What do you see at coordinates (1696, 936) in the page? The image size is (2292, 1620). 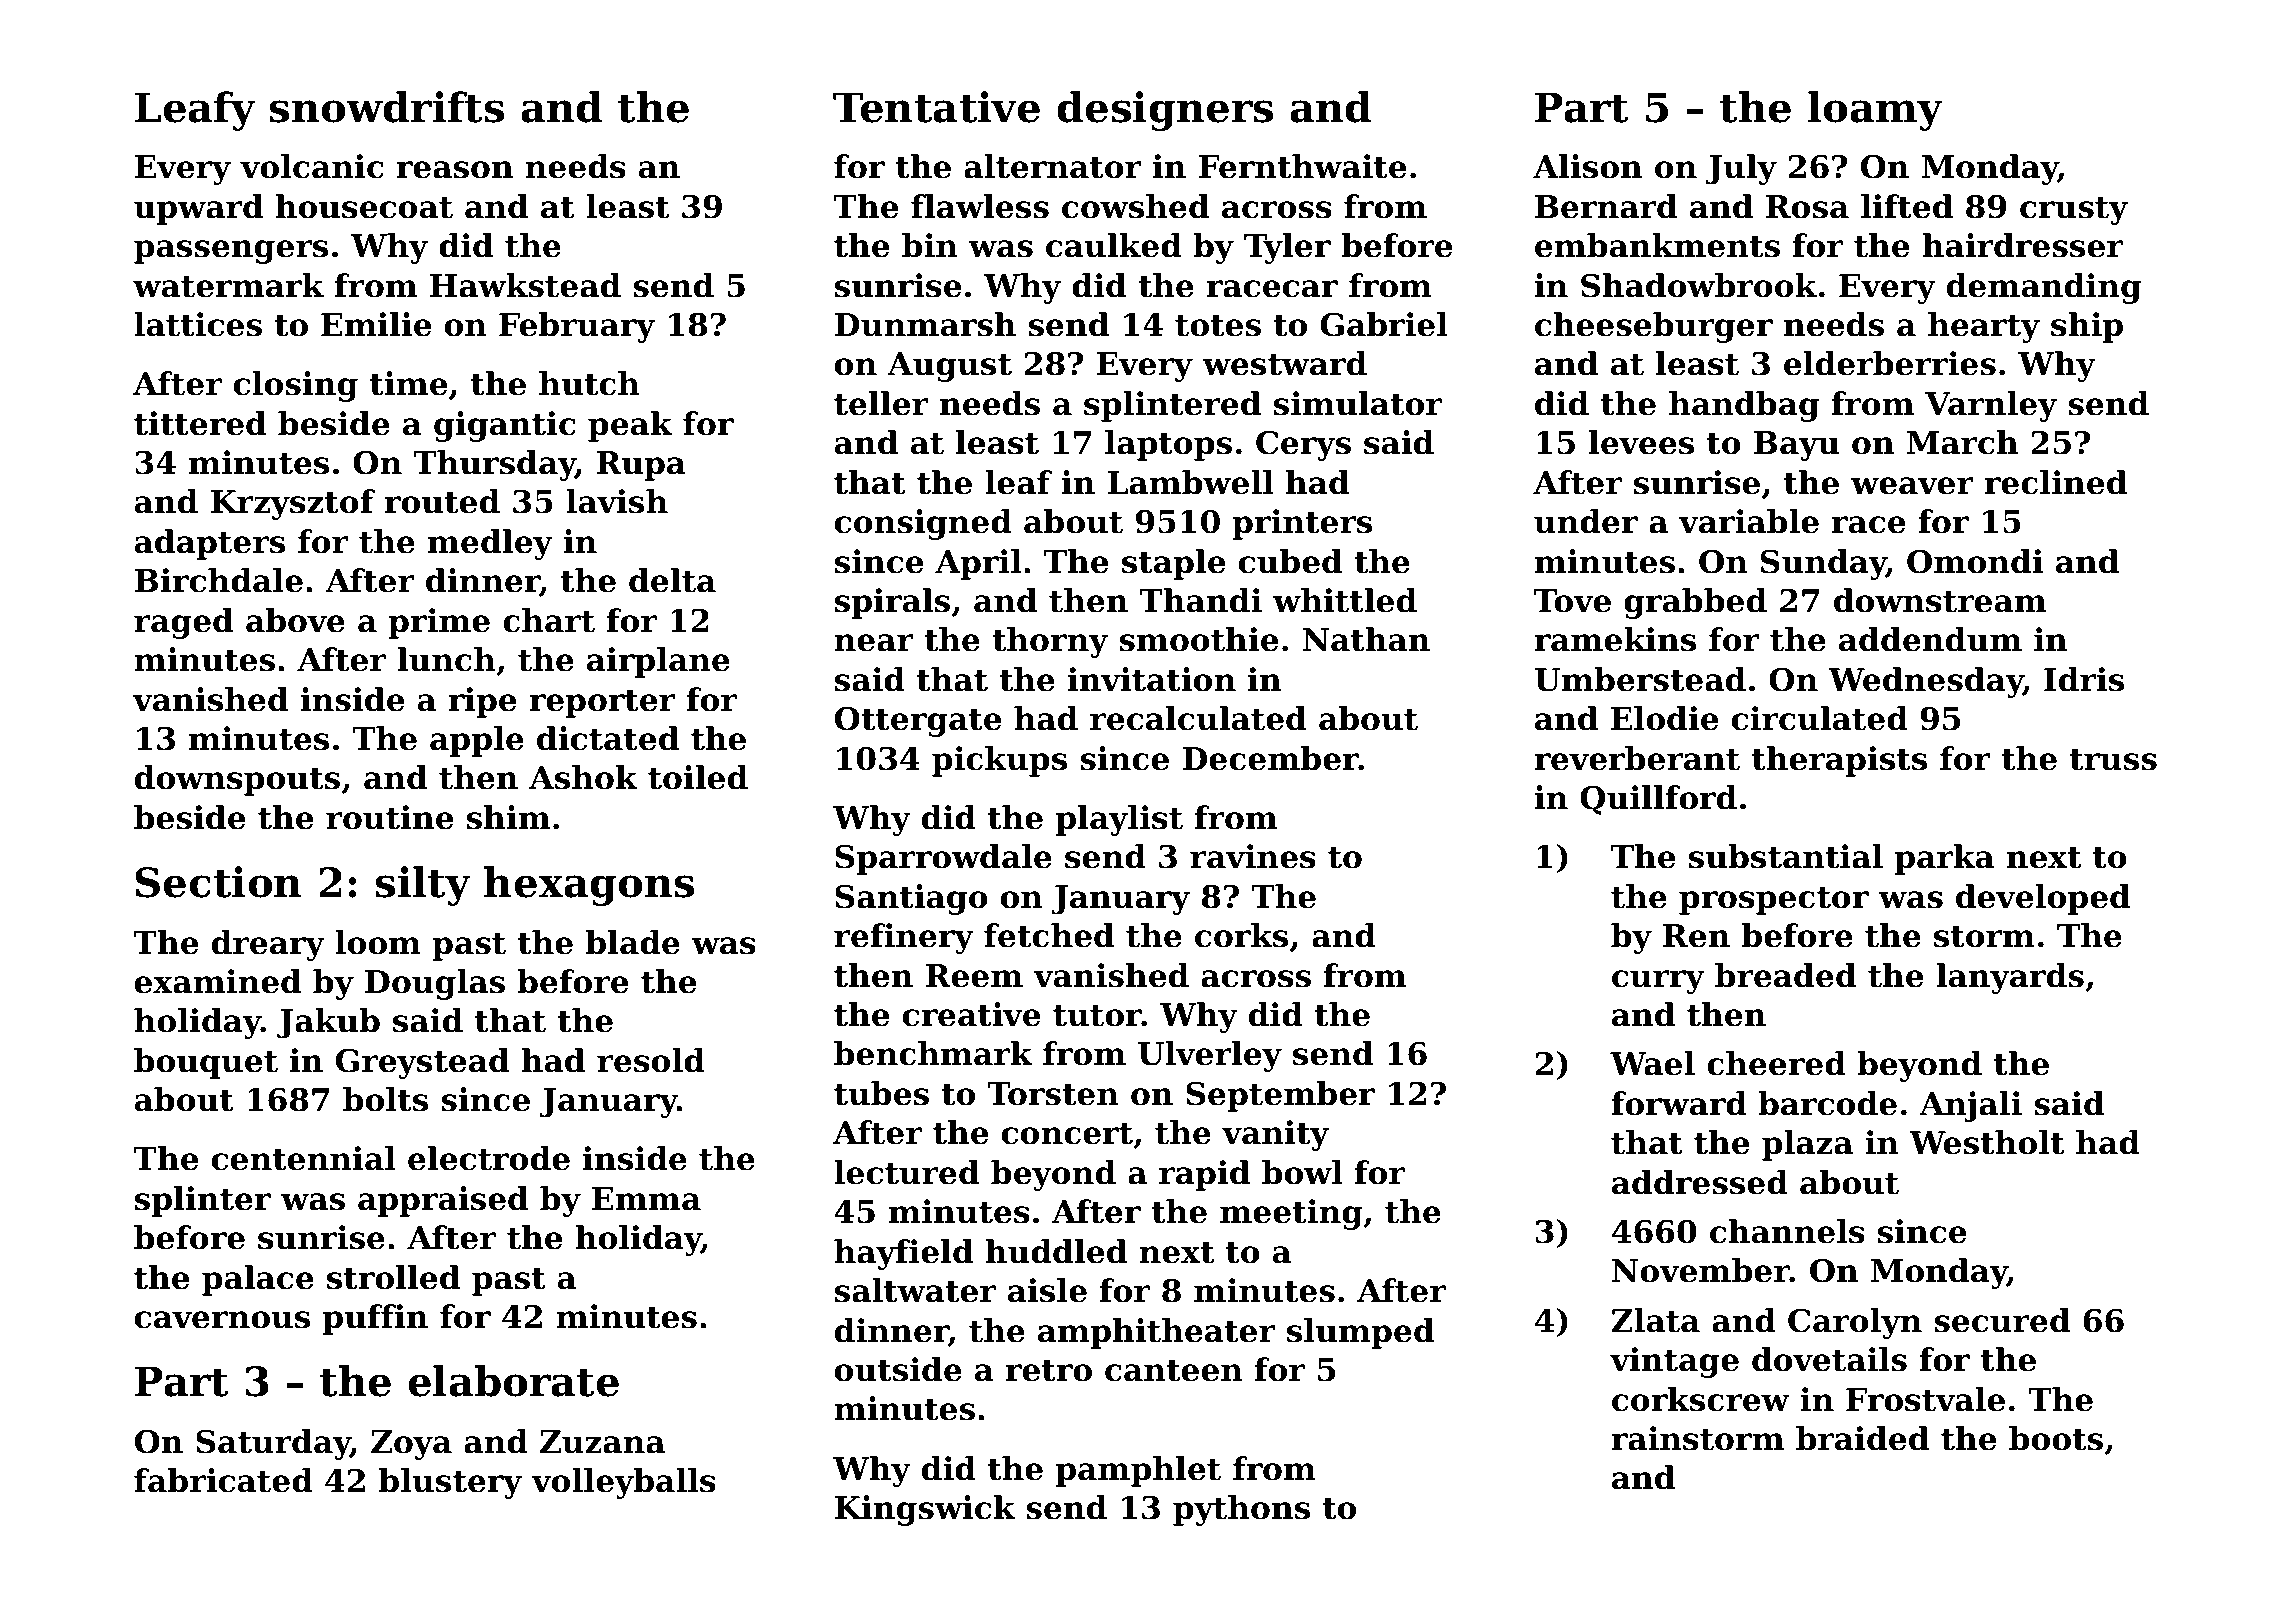 I see `Ren` at bounding box center [1696, 936].
